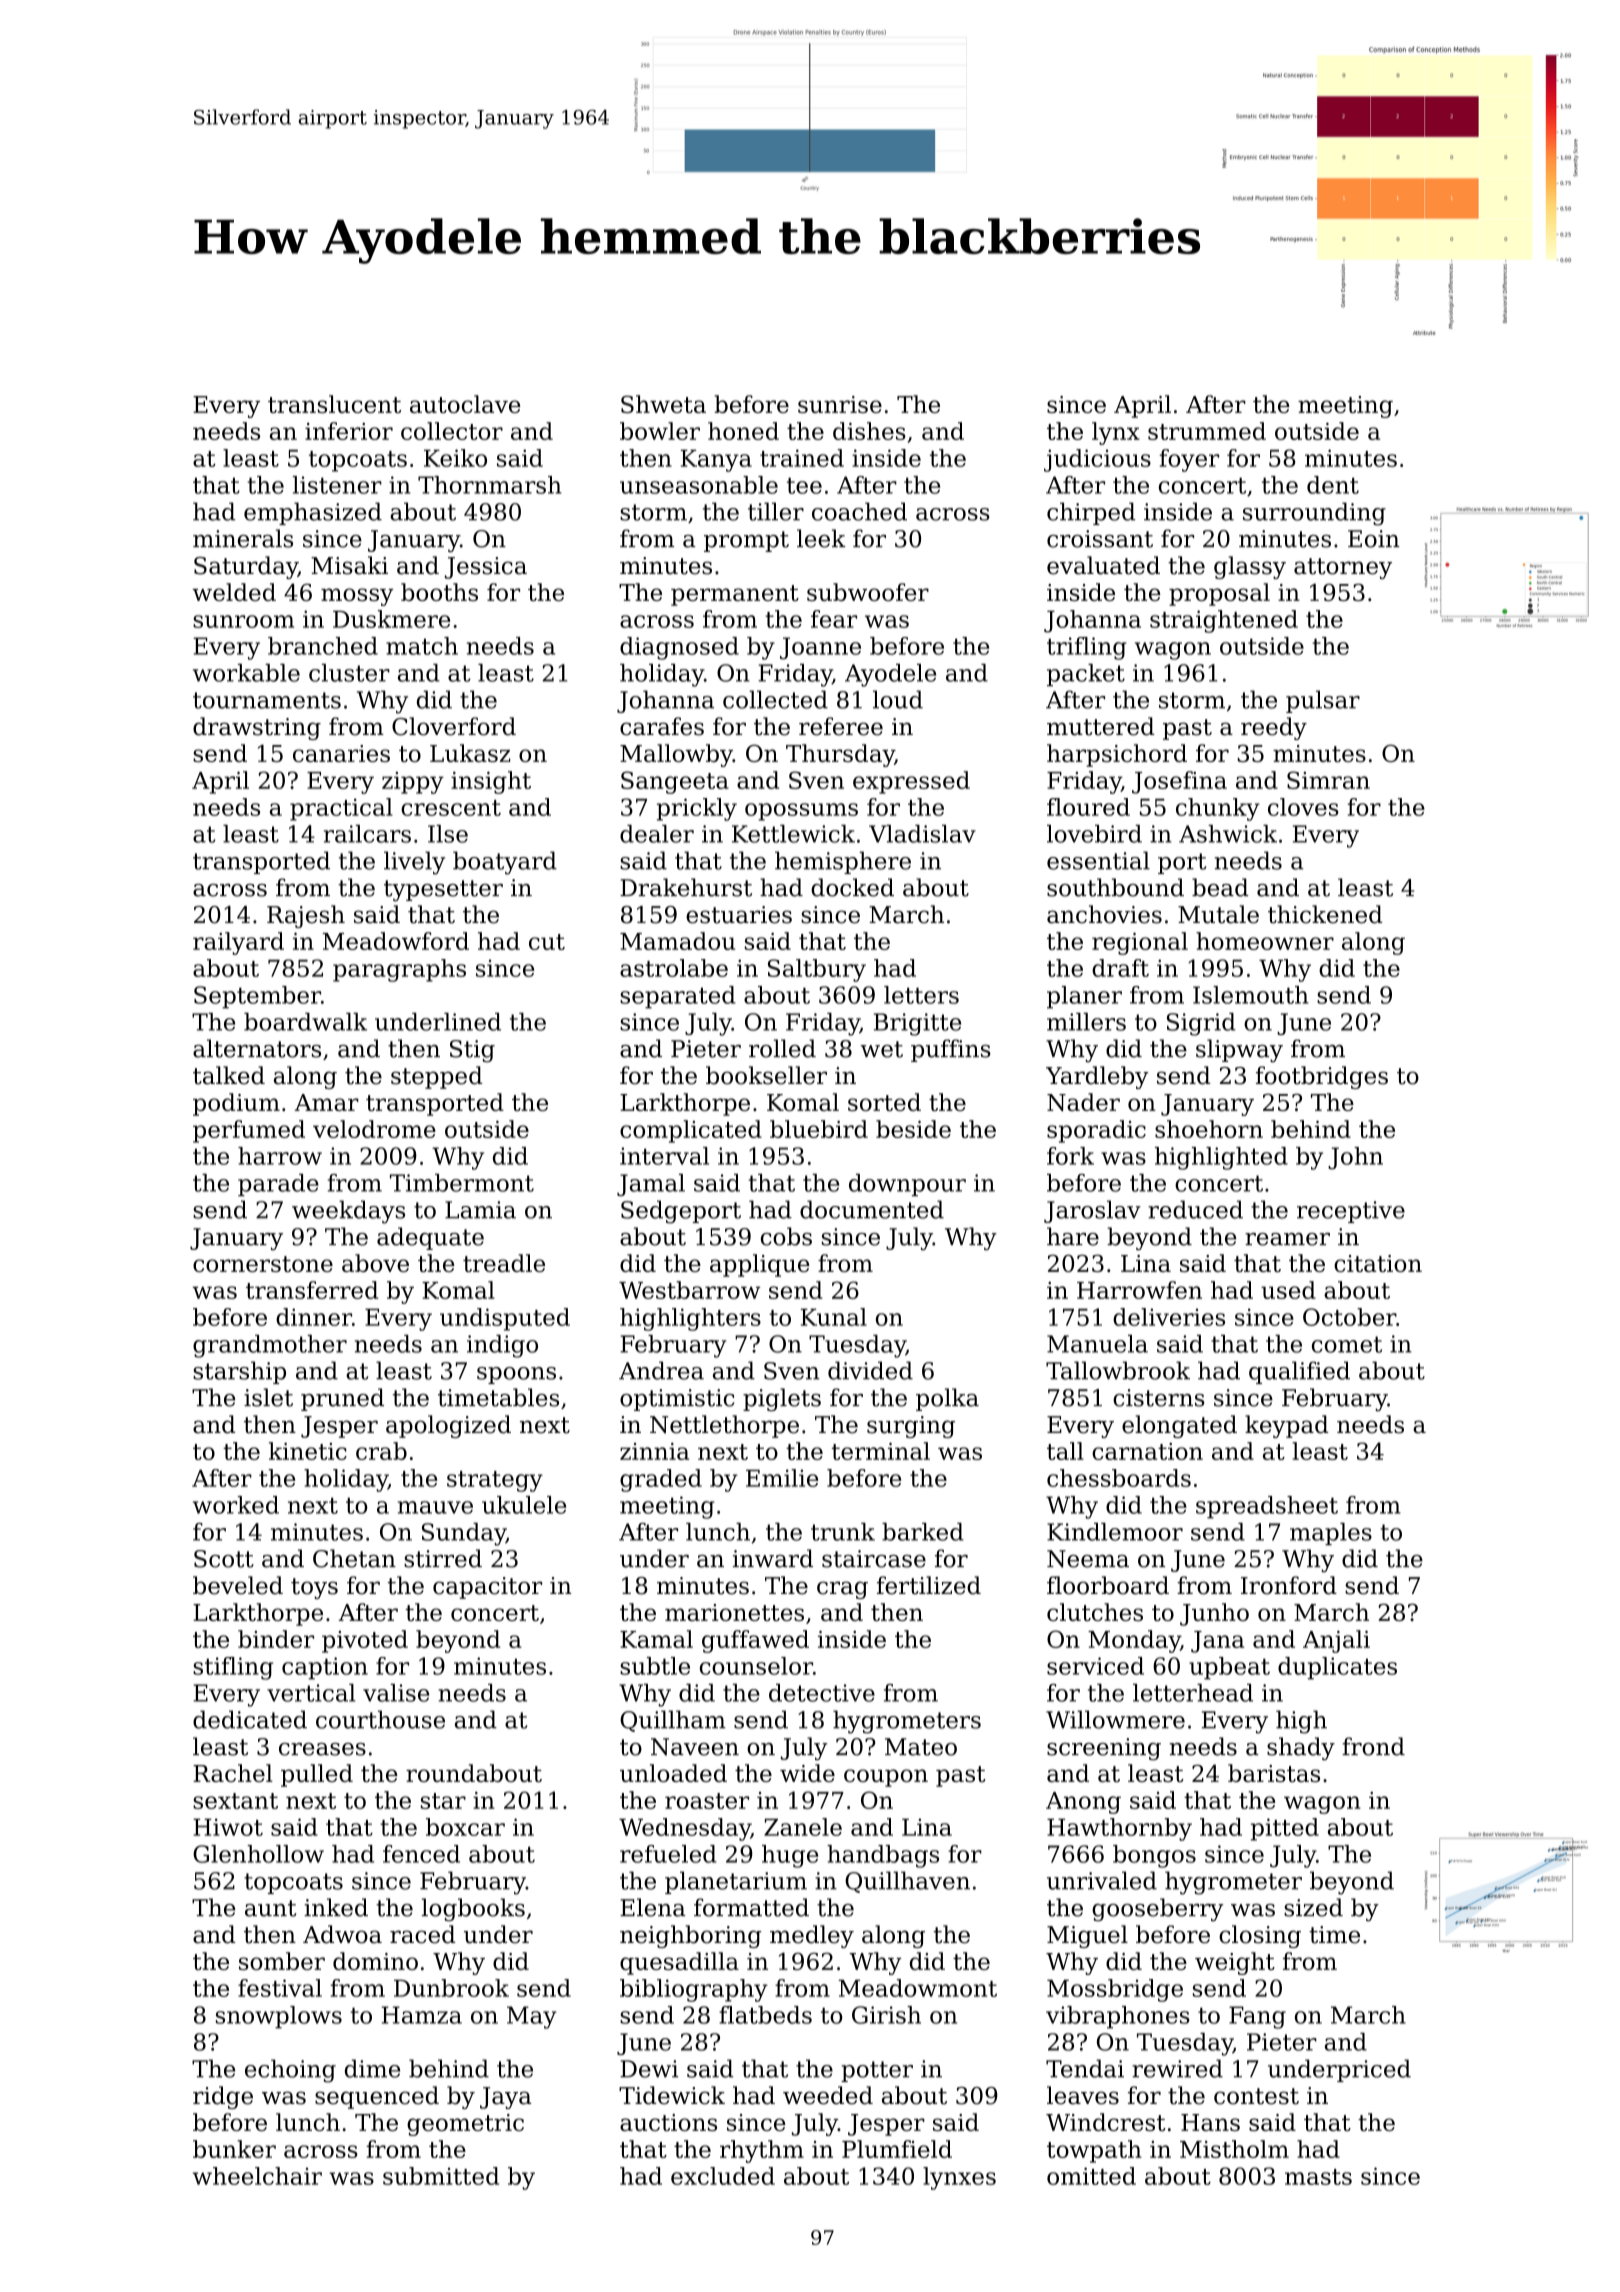 This document has height=2292, width=1620. Describe the element at coordinates (375, 1263) in the document. I see `above` at that location.
